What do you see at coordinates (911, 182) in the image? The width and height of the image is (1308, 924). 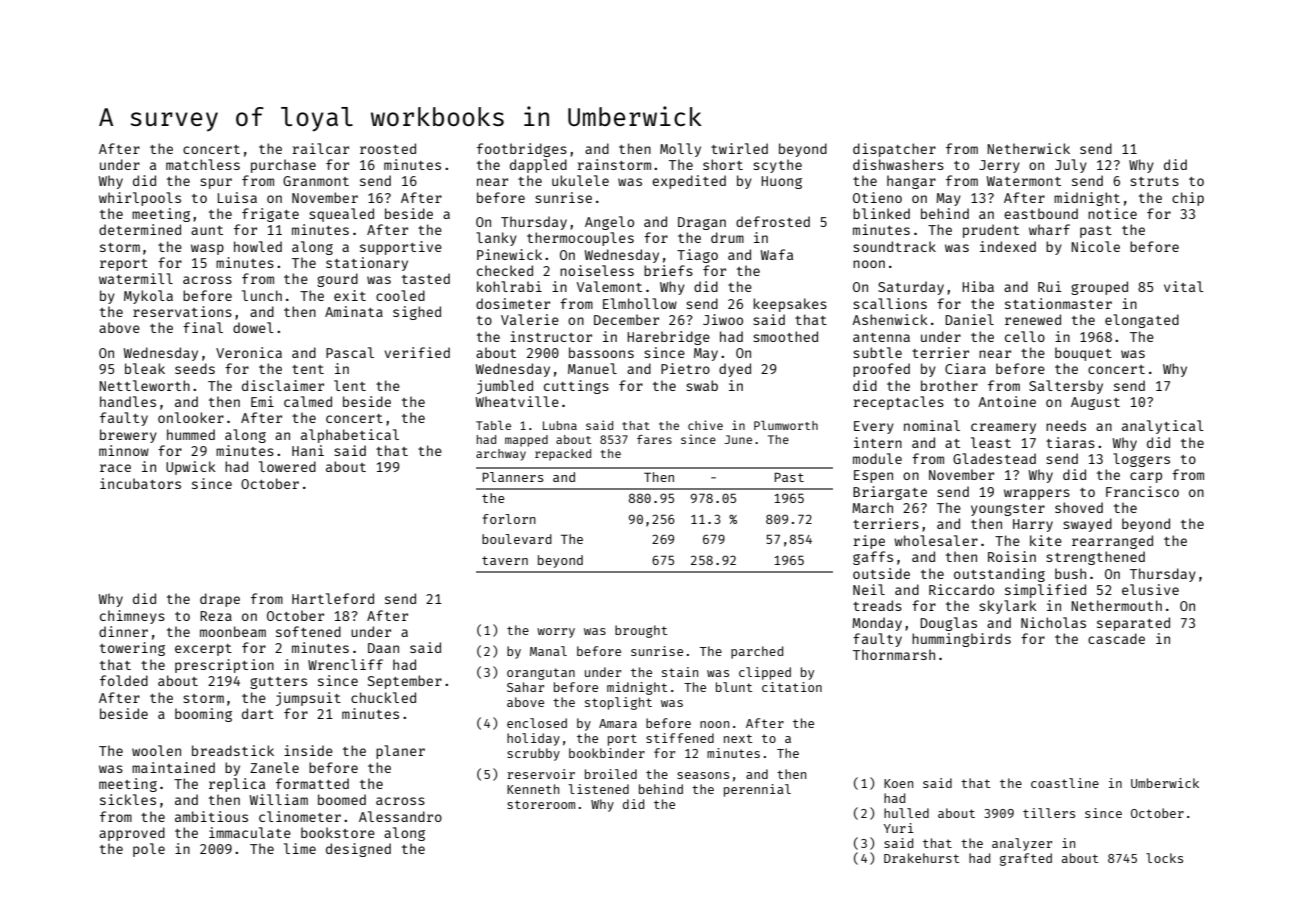 I see `hangar` at bounding box center [911, 182].
